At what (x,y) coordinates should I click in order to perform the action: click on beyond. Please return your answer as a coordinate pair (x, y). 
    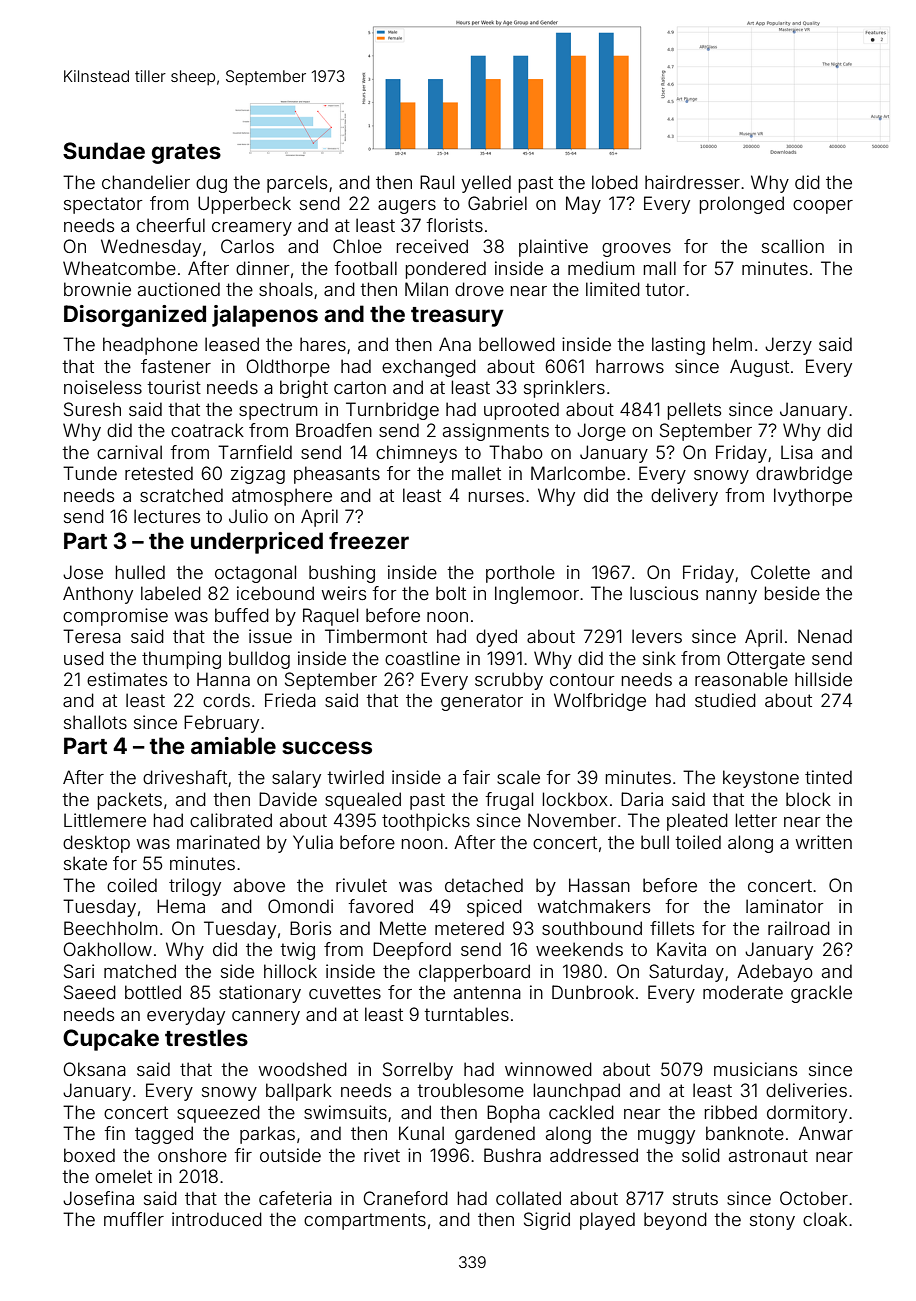
    Looking at the image, I should click on (675, 1221).
